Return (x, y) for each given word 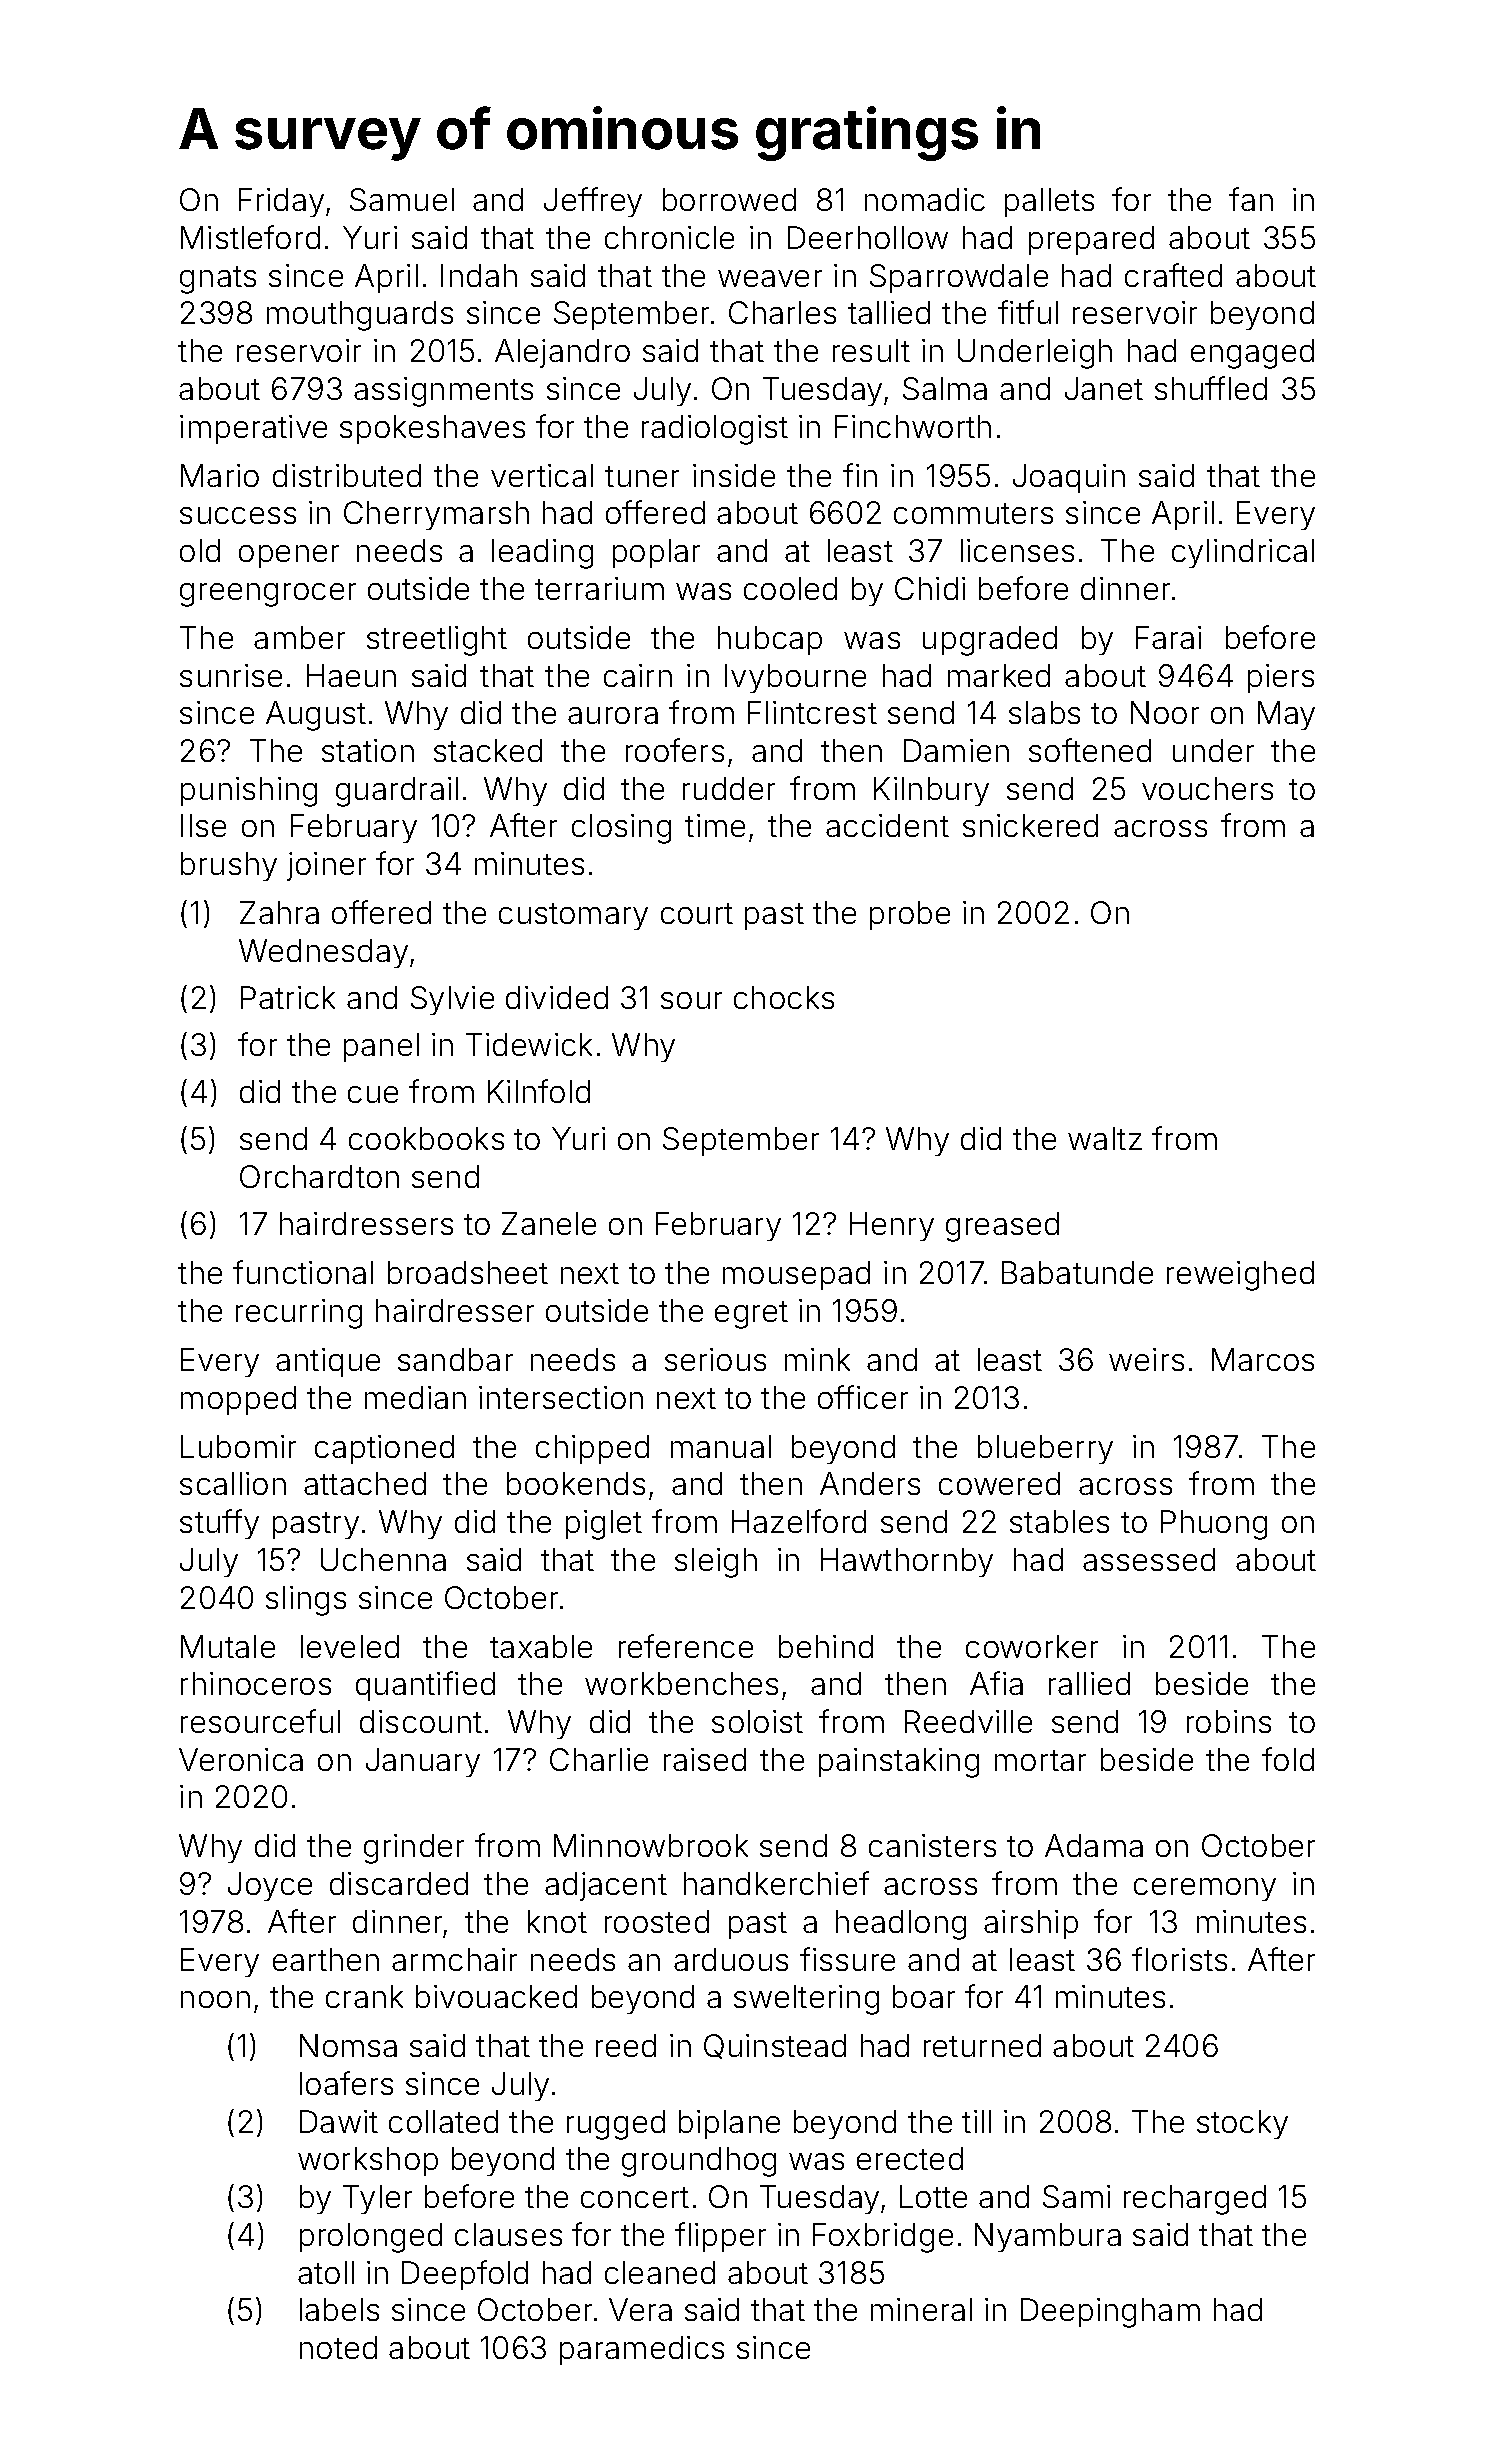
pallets (1049, 202)
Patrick (288, 997)
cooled (790, 588)
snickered (1030, 825)
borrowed (729, 199)
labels (339, 2309)
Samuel (402, 199)
